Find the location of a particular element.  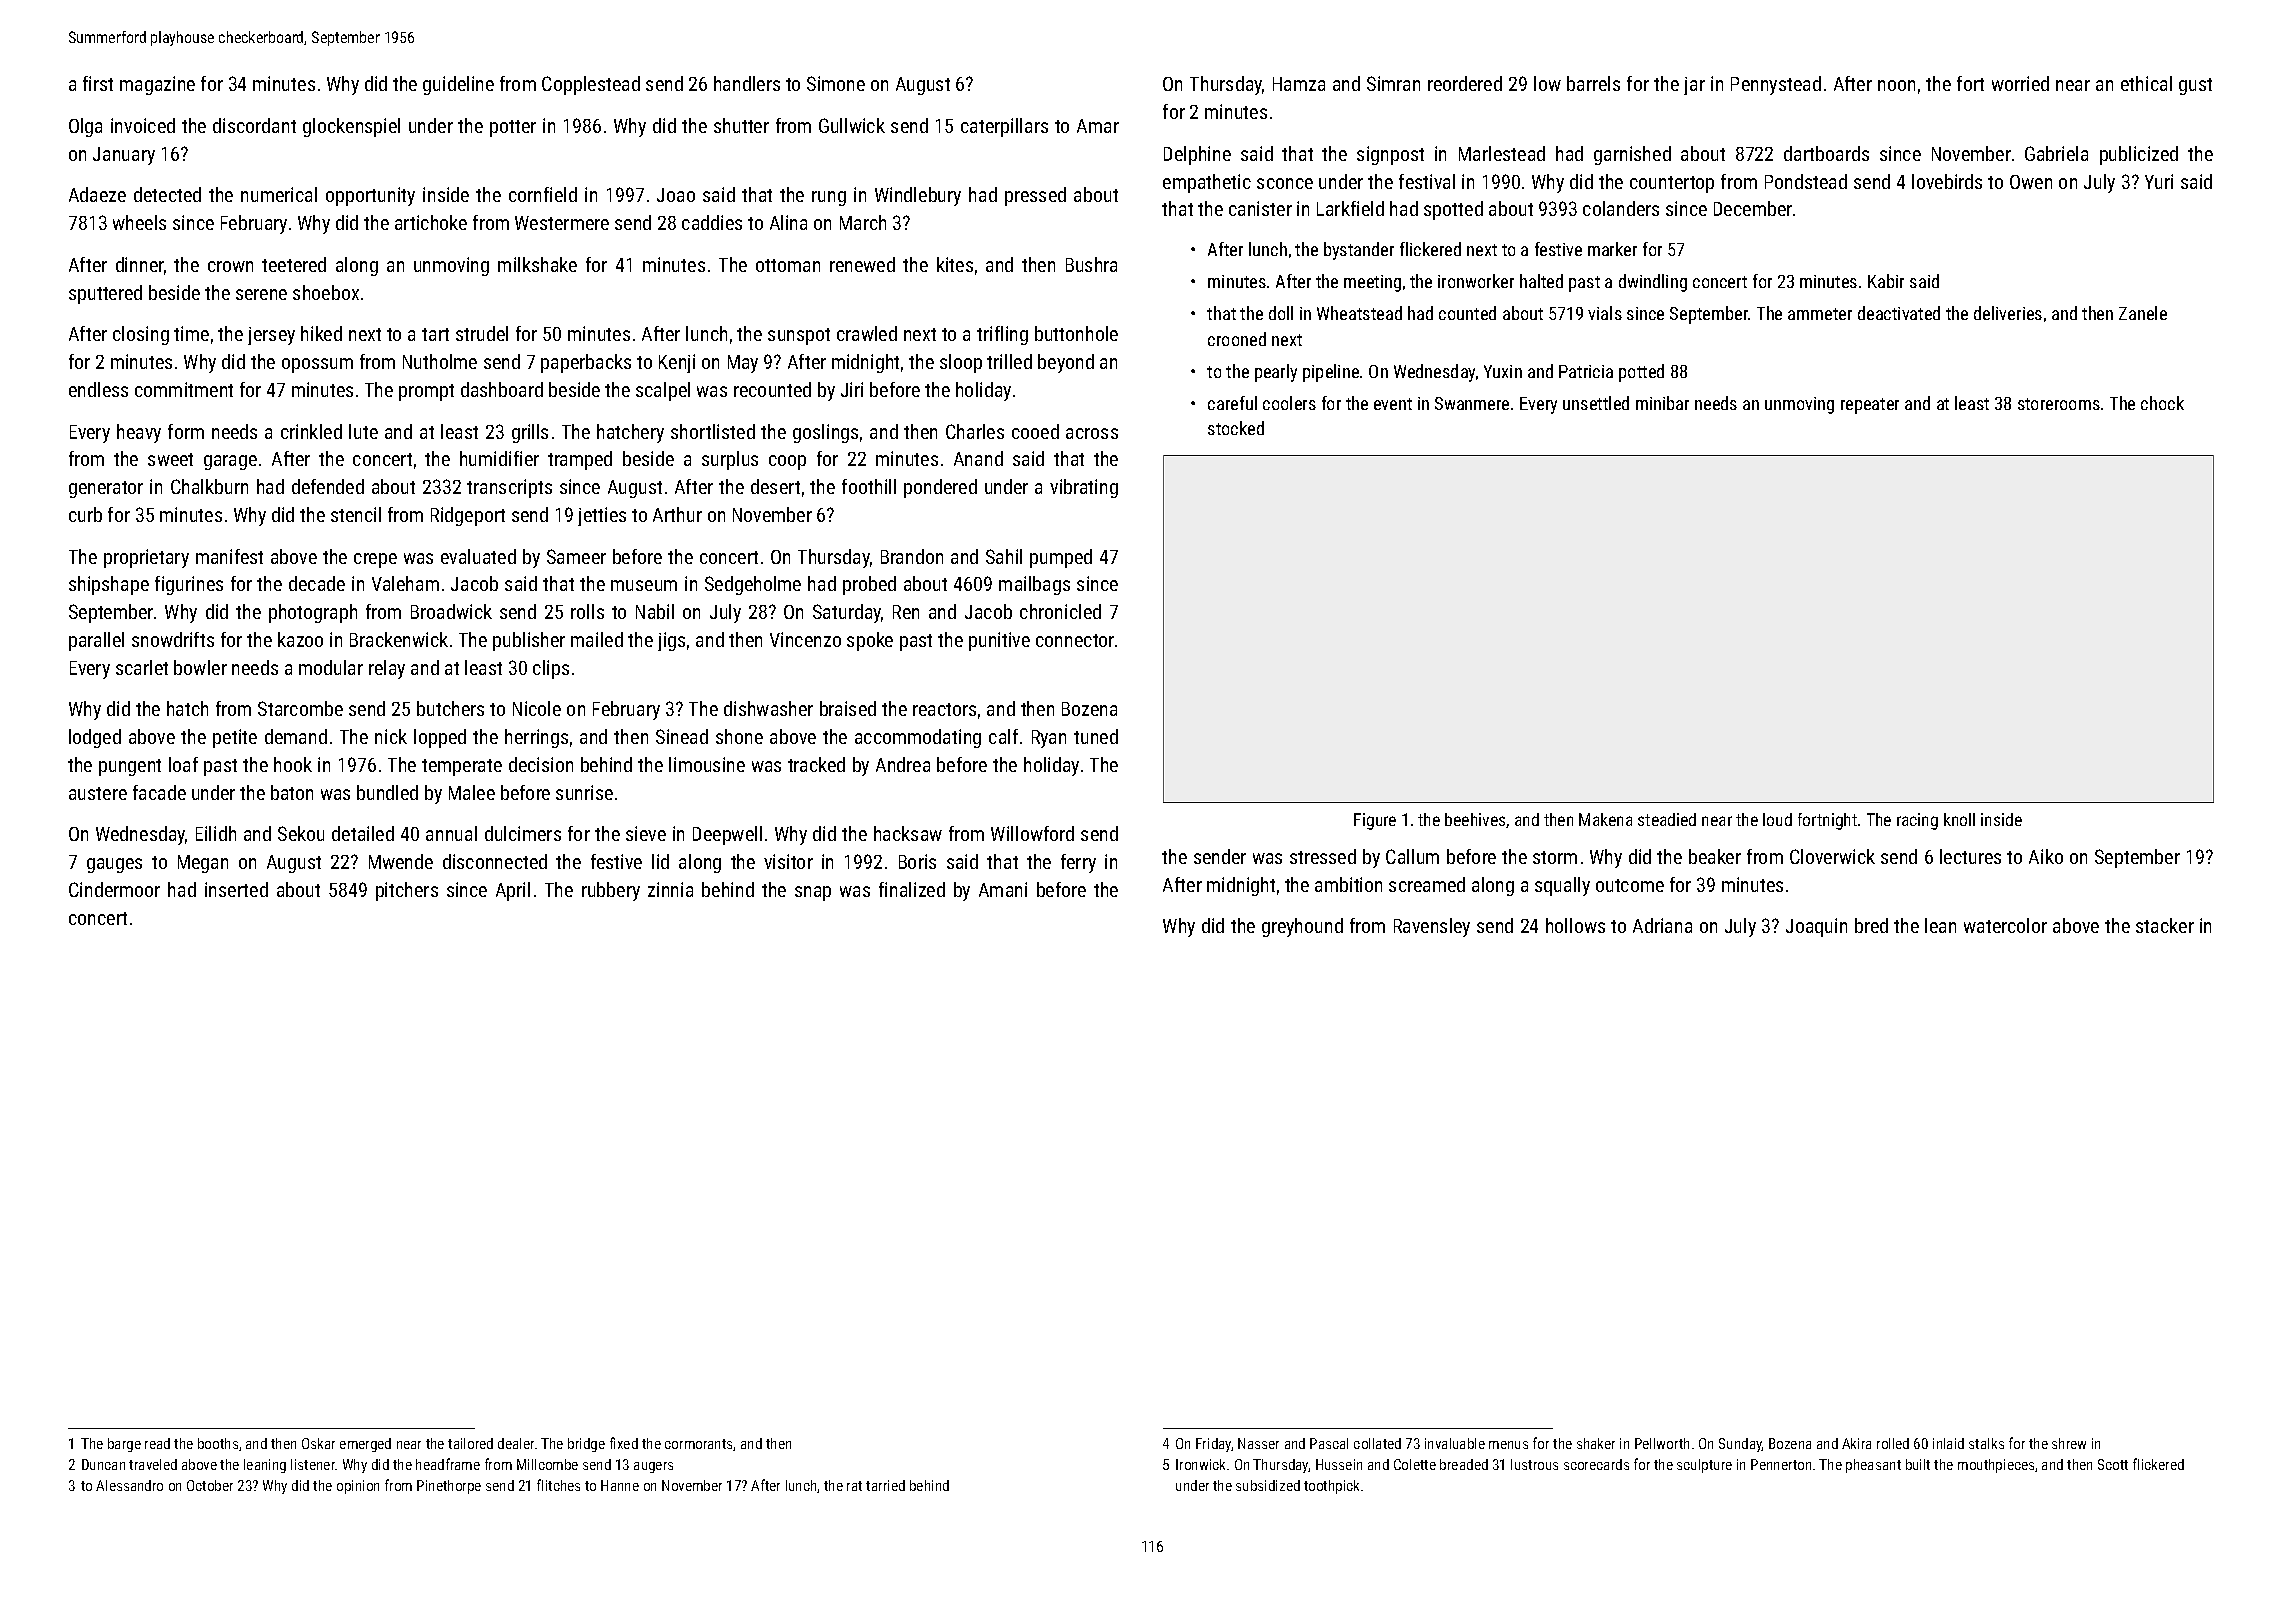

lopped is located at coordinates (440, 738).
